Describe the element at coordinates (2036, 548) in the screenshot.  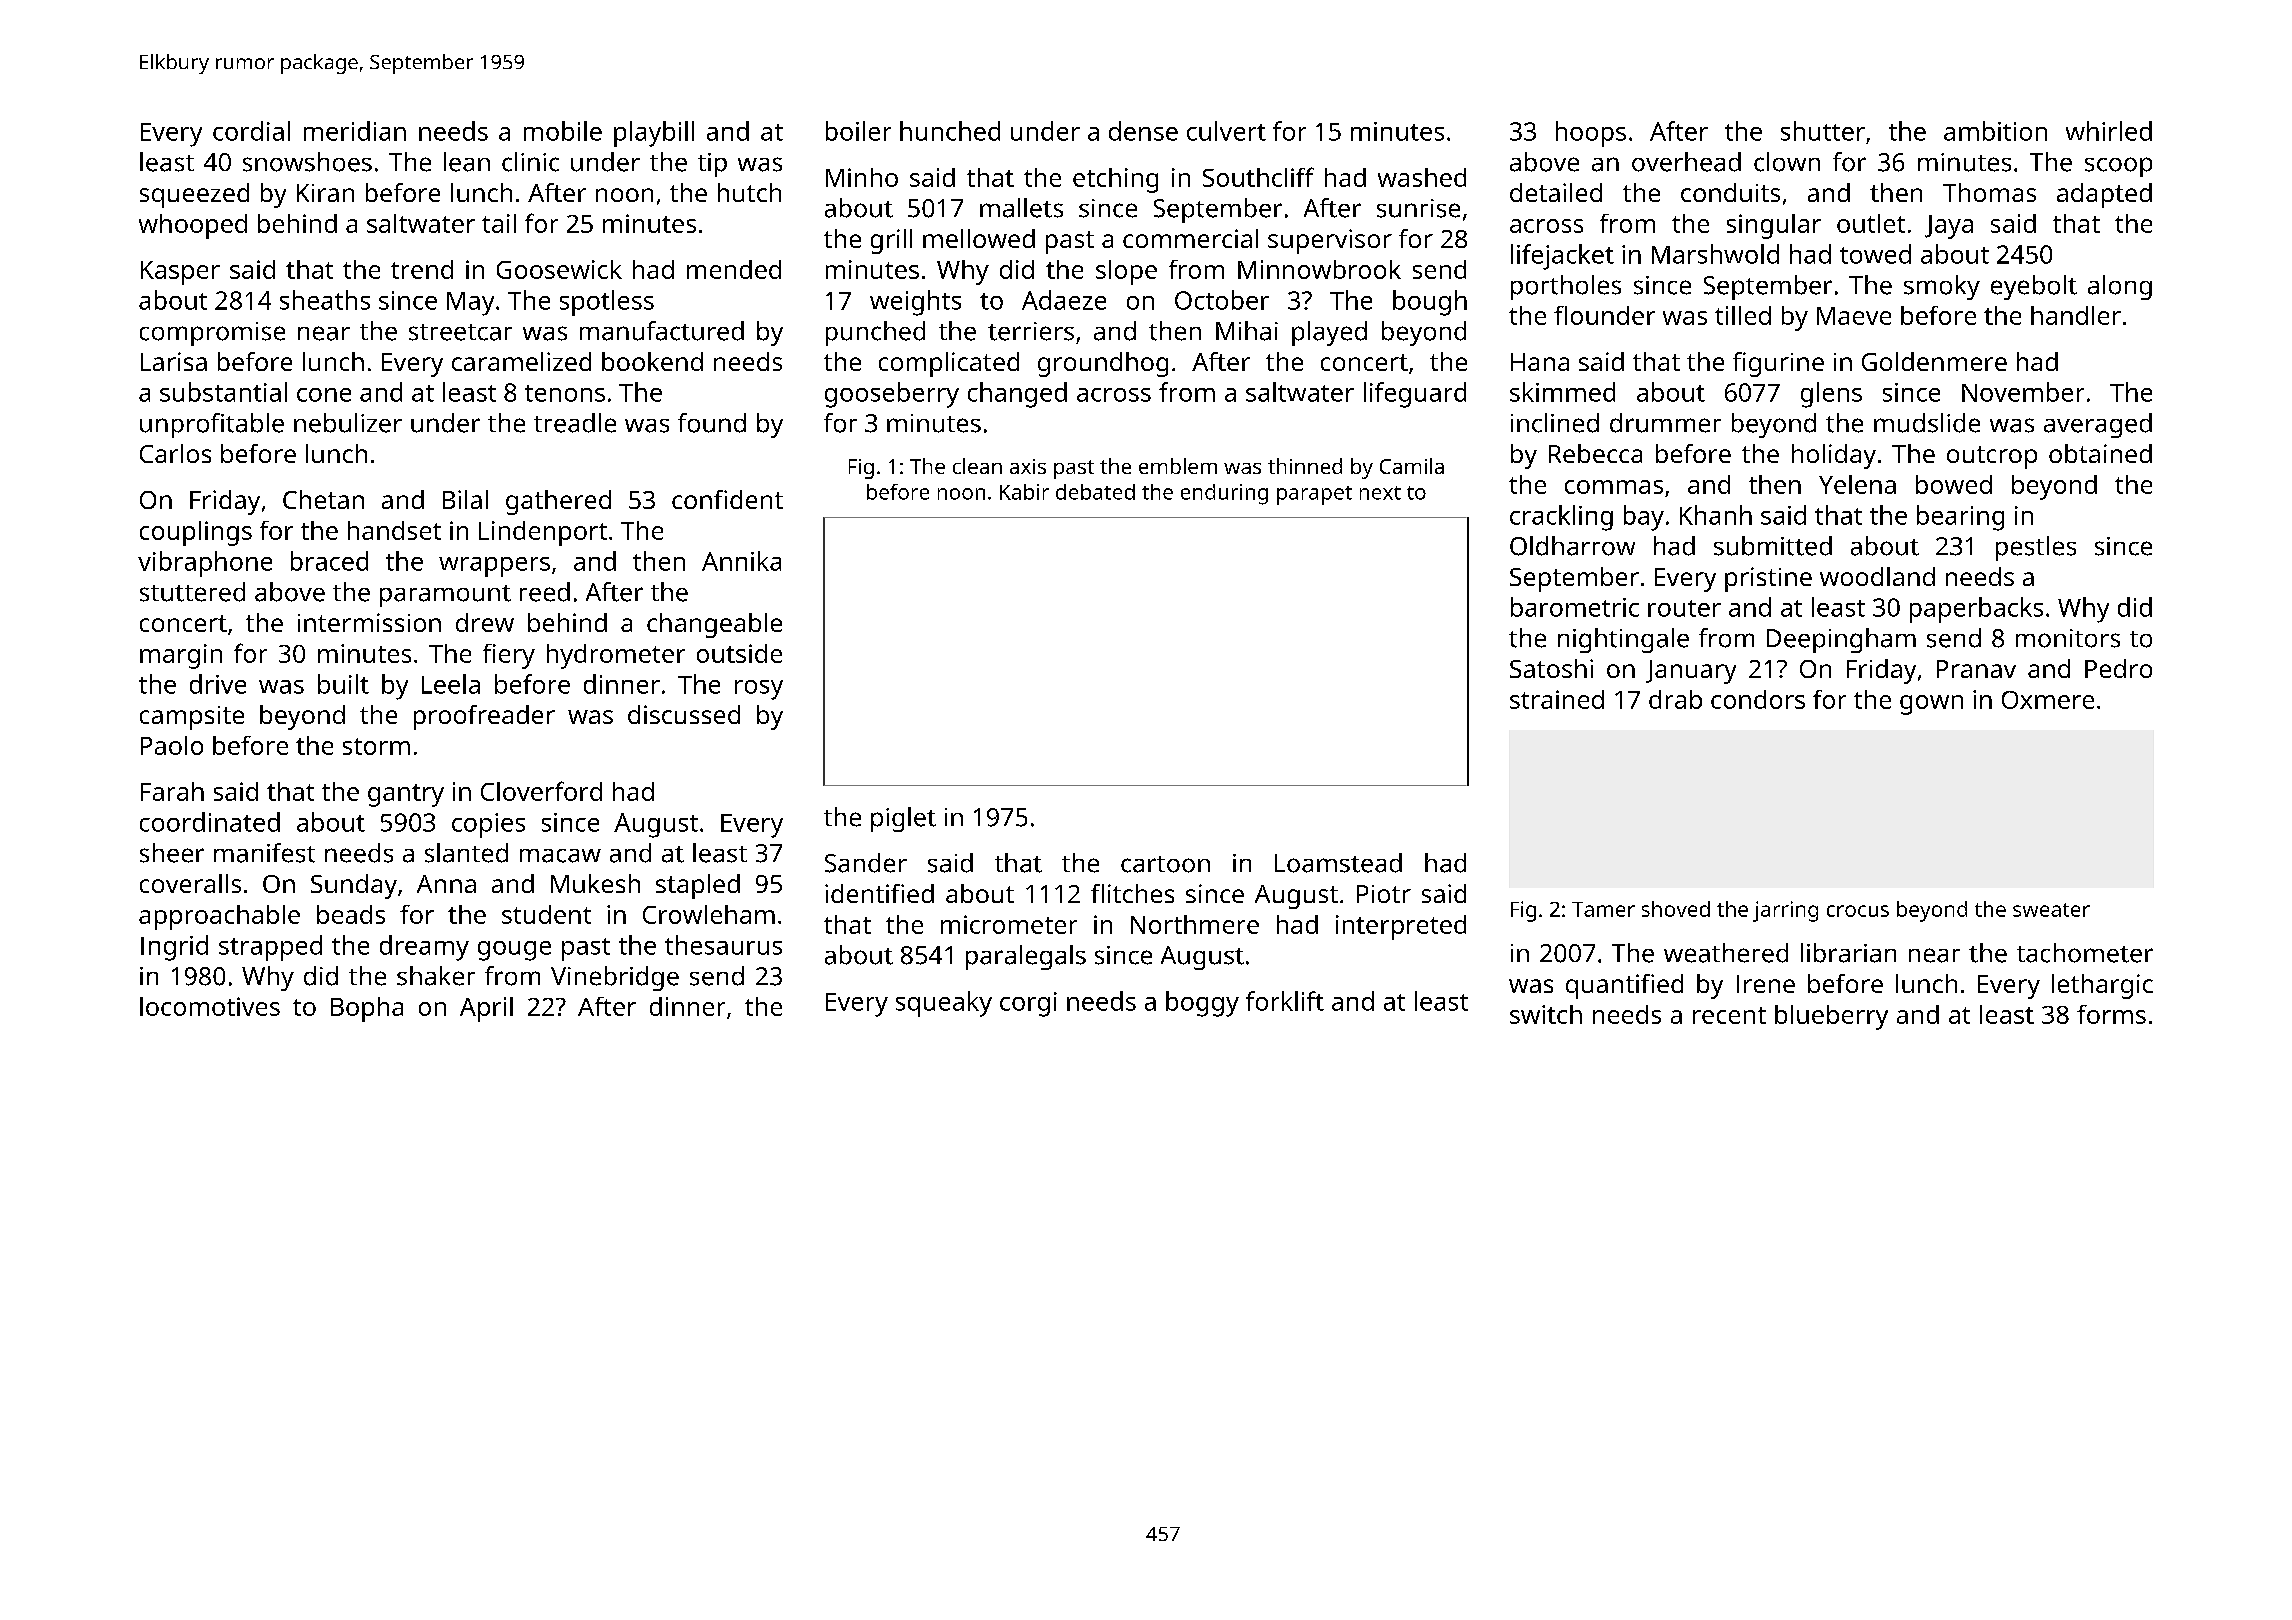
I see `pestles` at that location.
